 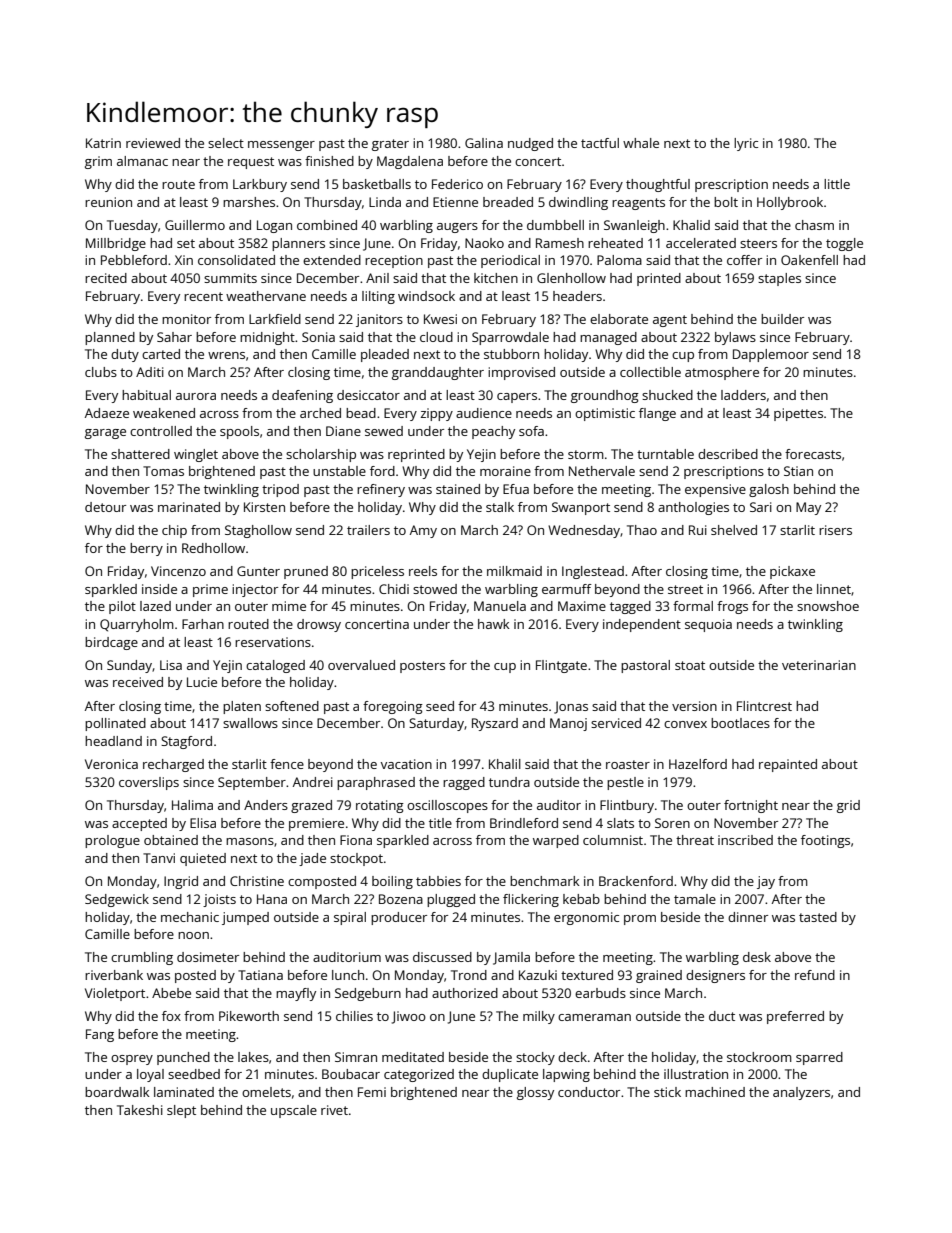 I want to click on Galina, so click(x=484, y=143).
